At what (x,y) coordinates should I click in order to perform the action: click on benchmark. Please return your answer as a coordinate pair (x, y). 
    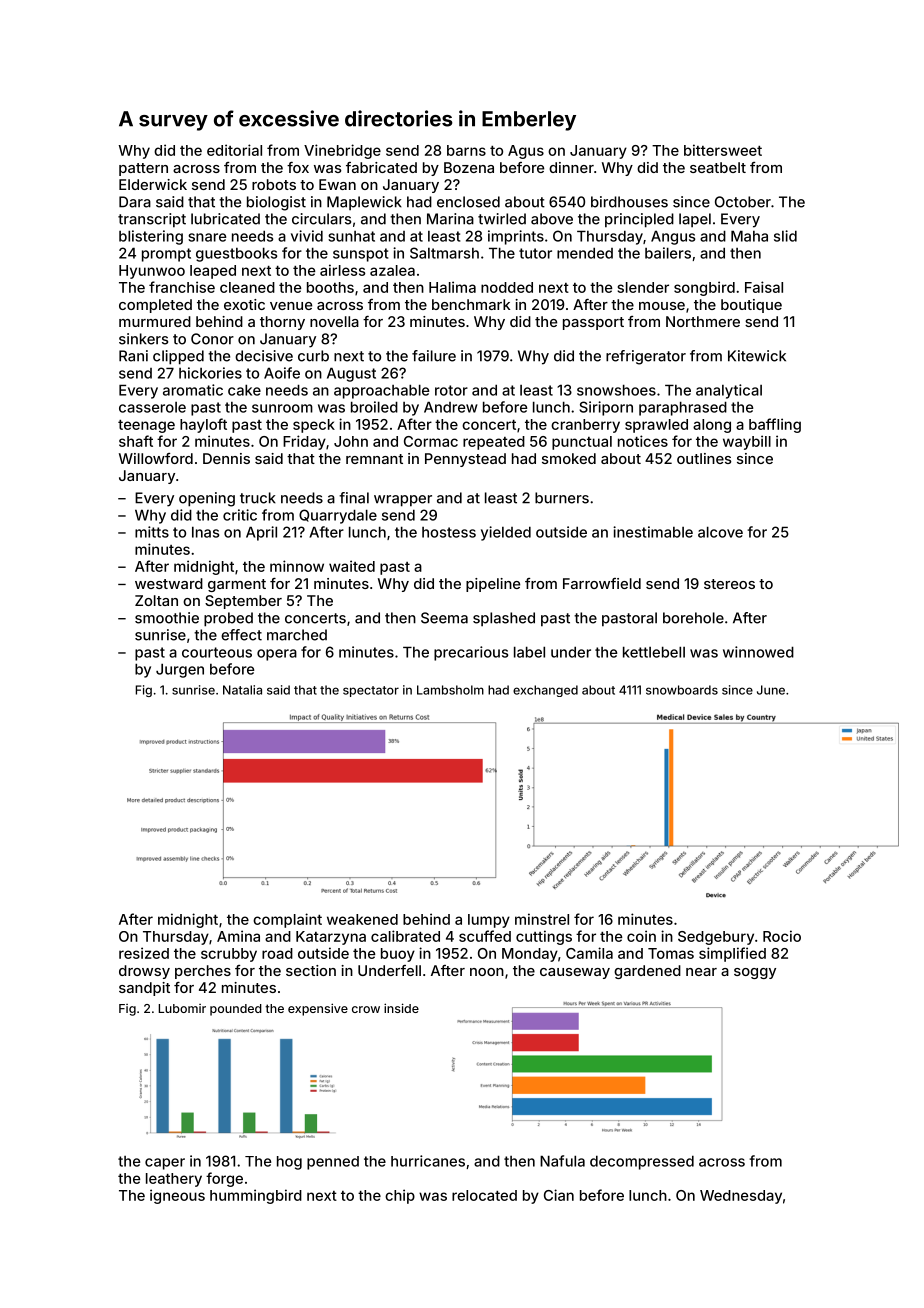
    Looking at the image, I should click on (471, 304).
